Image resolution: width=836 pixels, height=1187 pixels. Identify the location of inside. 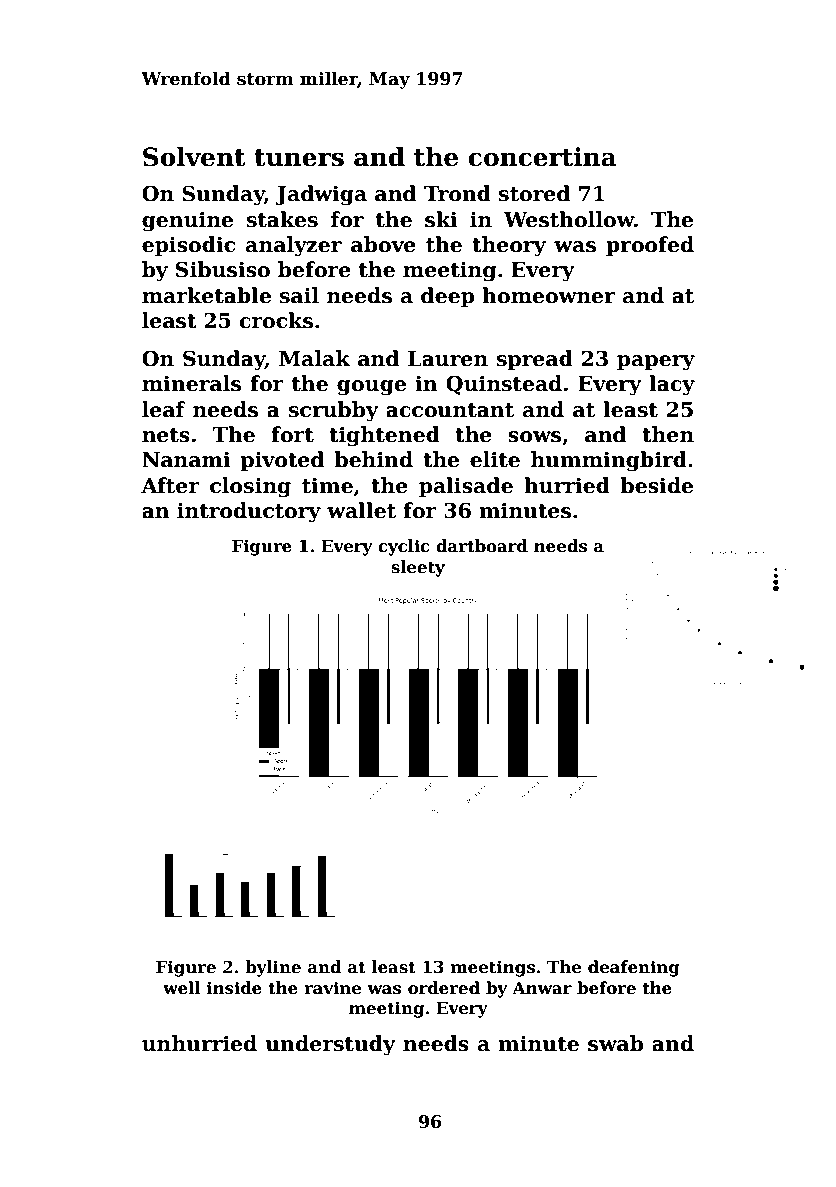
(234, 988).
